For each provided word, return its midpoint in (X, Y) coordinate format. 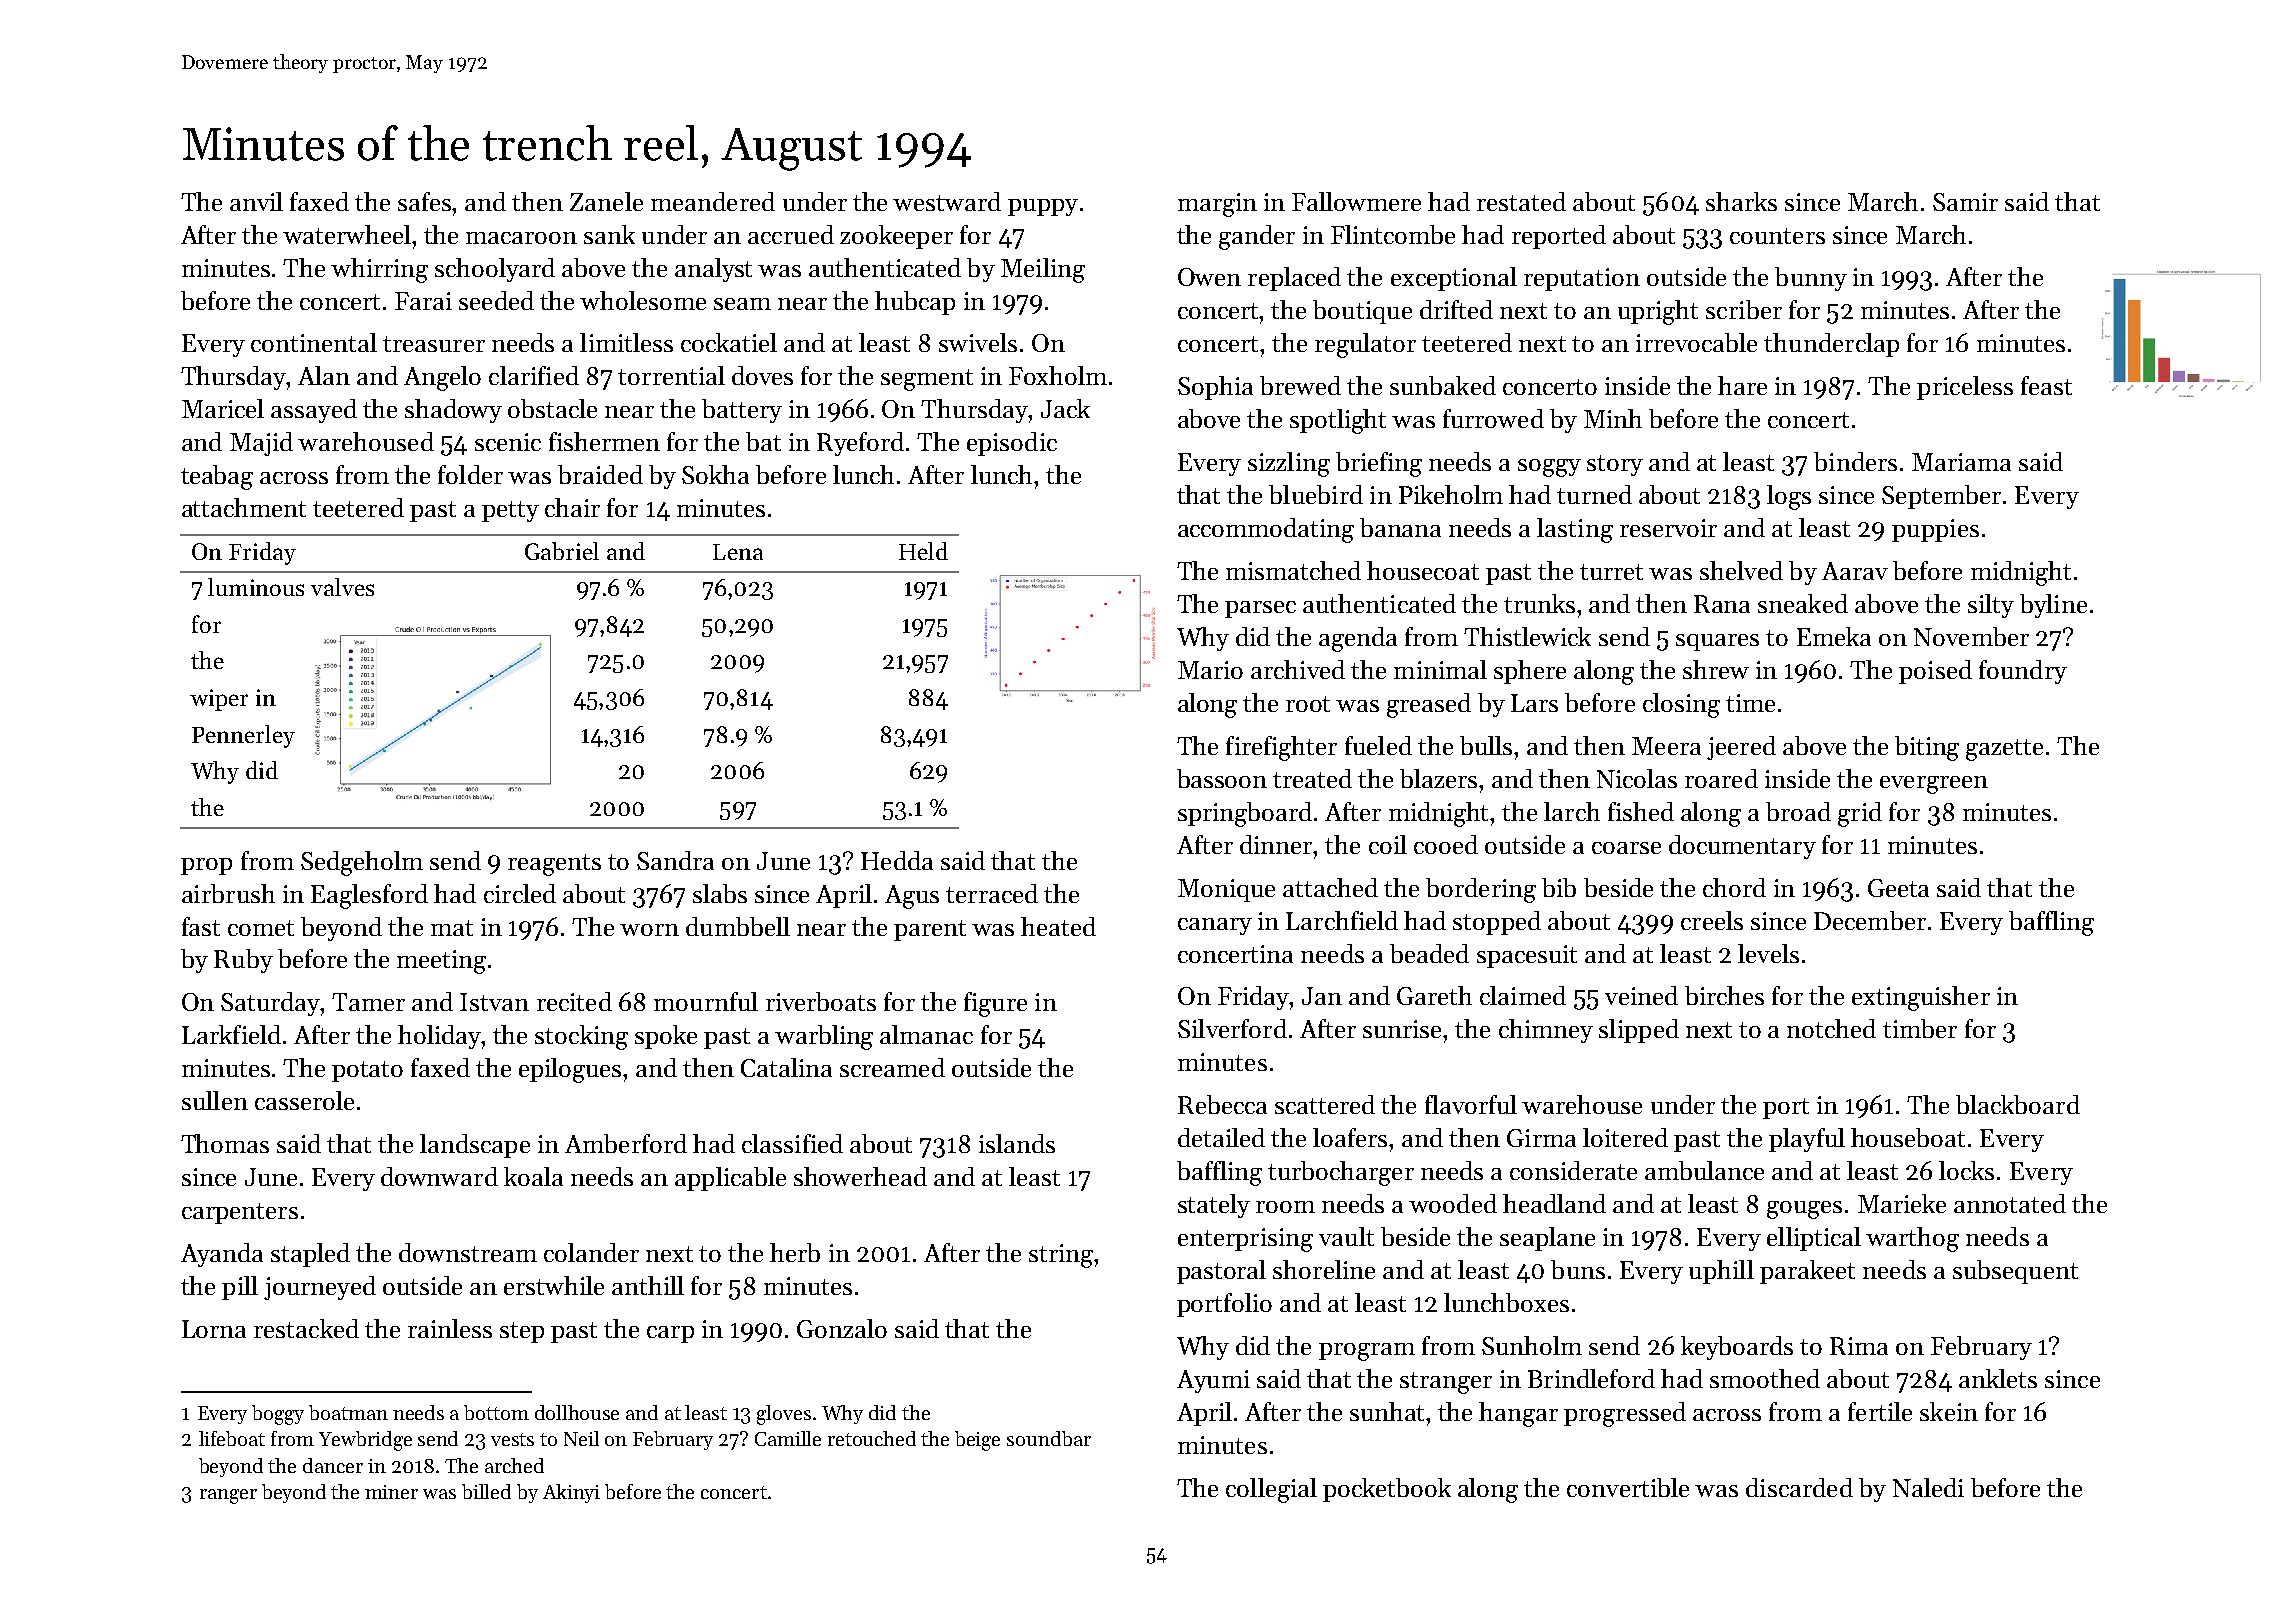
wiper (219, 700)
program (1367, 1352)
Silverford (1232, 1028)
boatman (348, 1412)
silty (1991, 606)
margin (1217, 205)
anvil (256, 201)
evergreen (1934, 785)
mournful (706, 1001)
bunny (1811, 279)
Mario (1210, 670)
